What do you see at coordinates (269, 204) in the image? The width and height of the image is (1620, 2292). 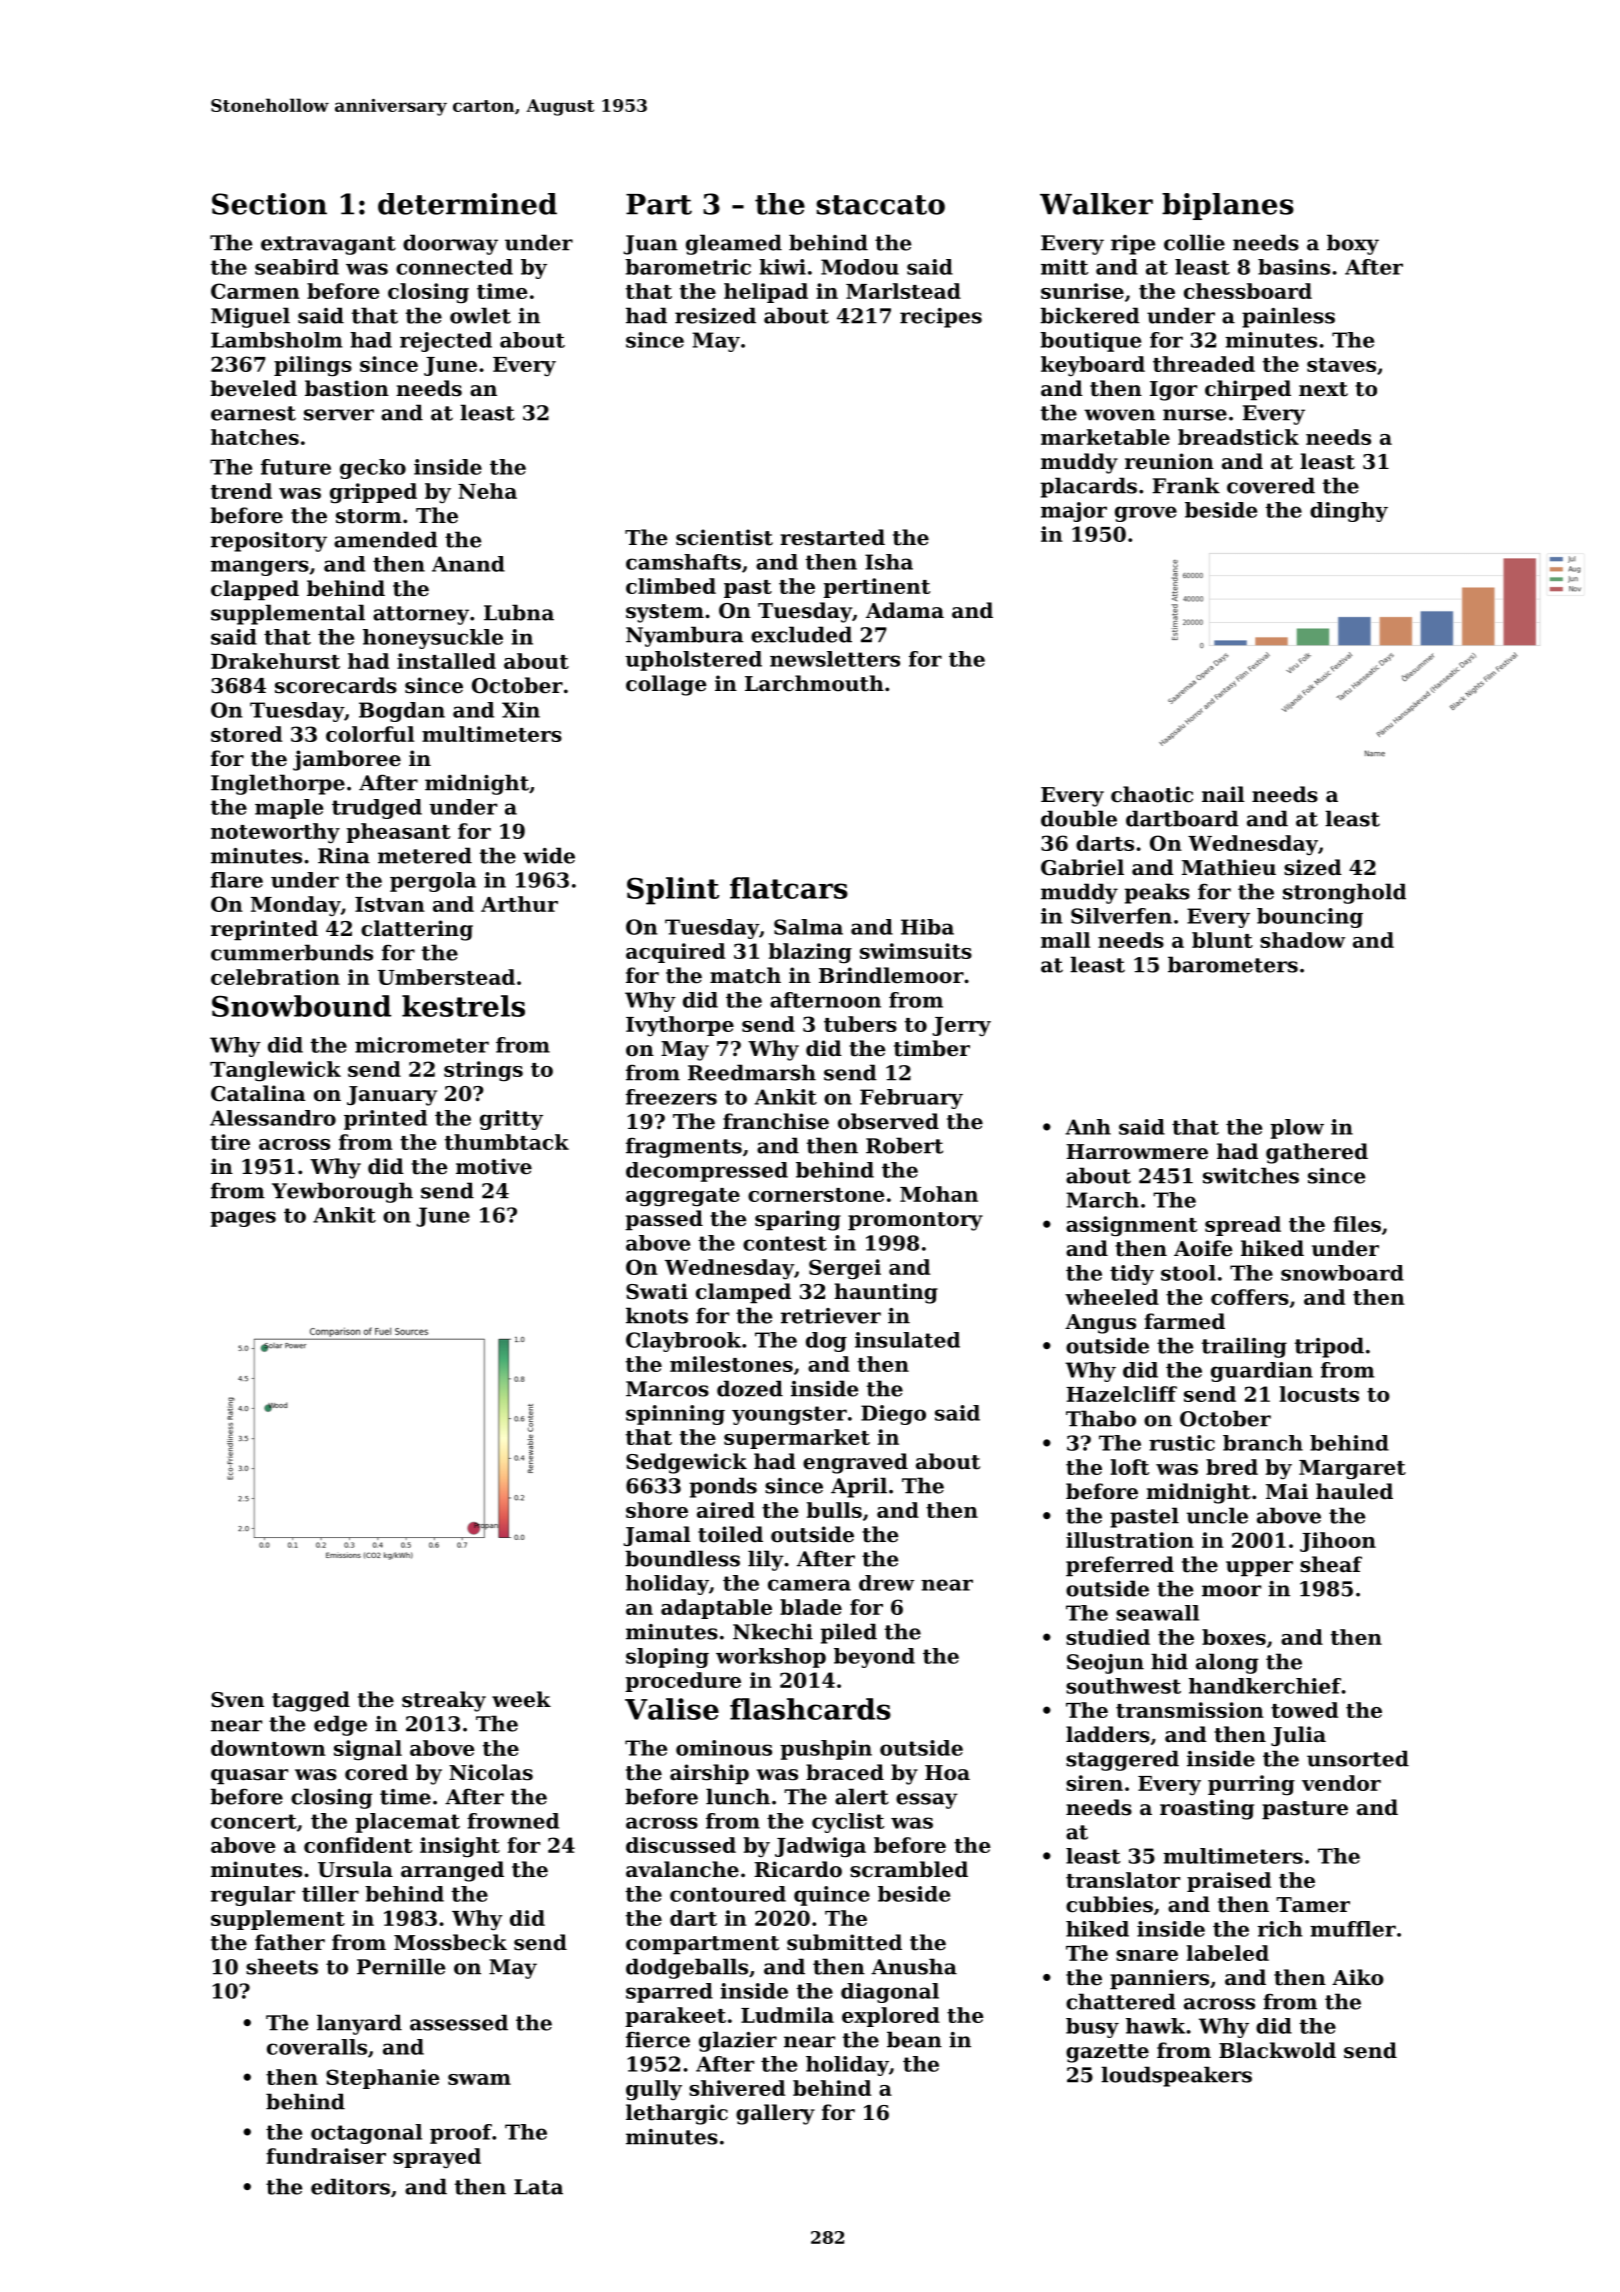 I see `Section` at bounding box center [269, 204].
